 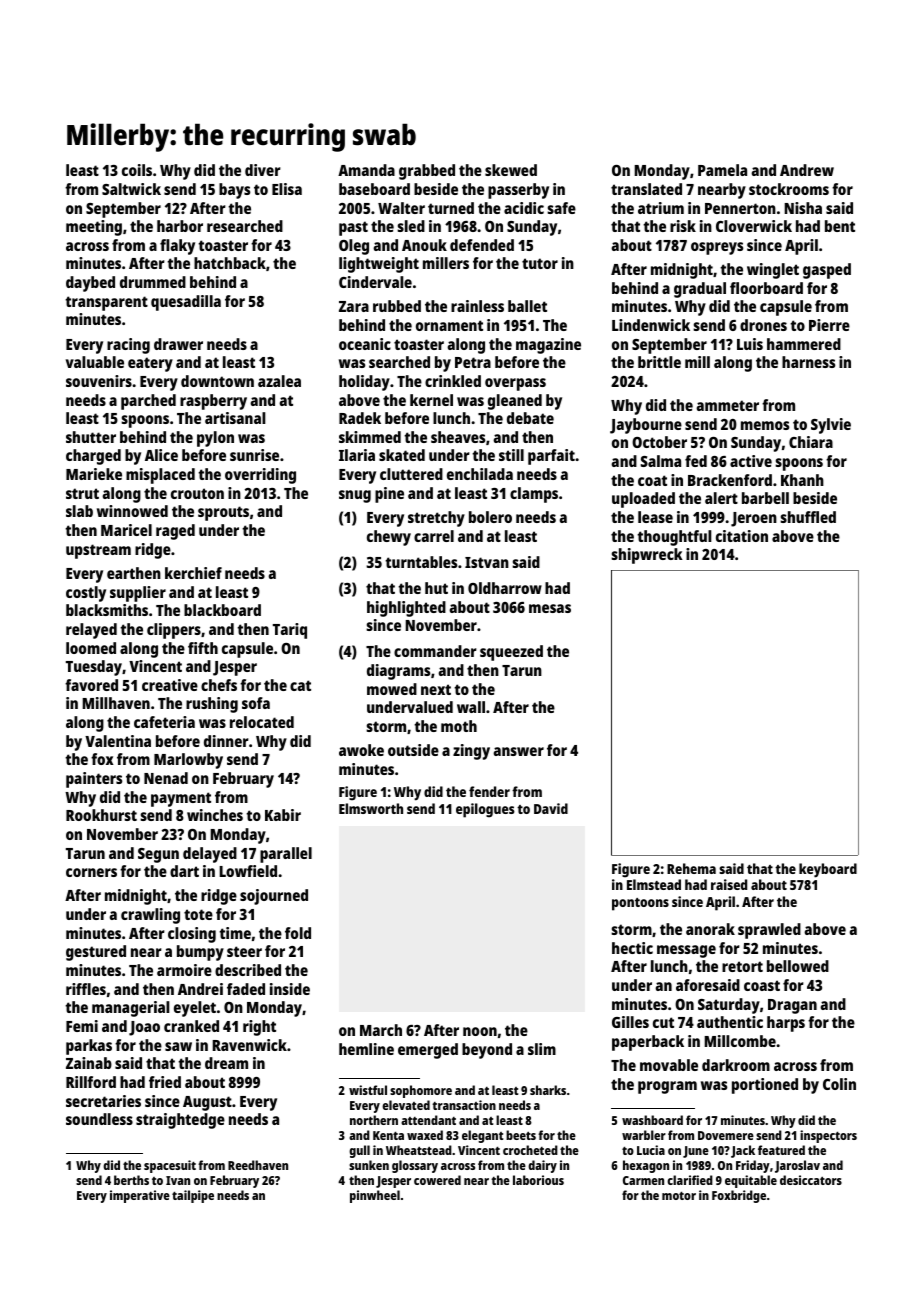 What do you see at coordinates (91, 685) in the image?
I see `favored` at bounding box center [91, 685].
